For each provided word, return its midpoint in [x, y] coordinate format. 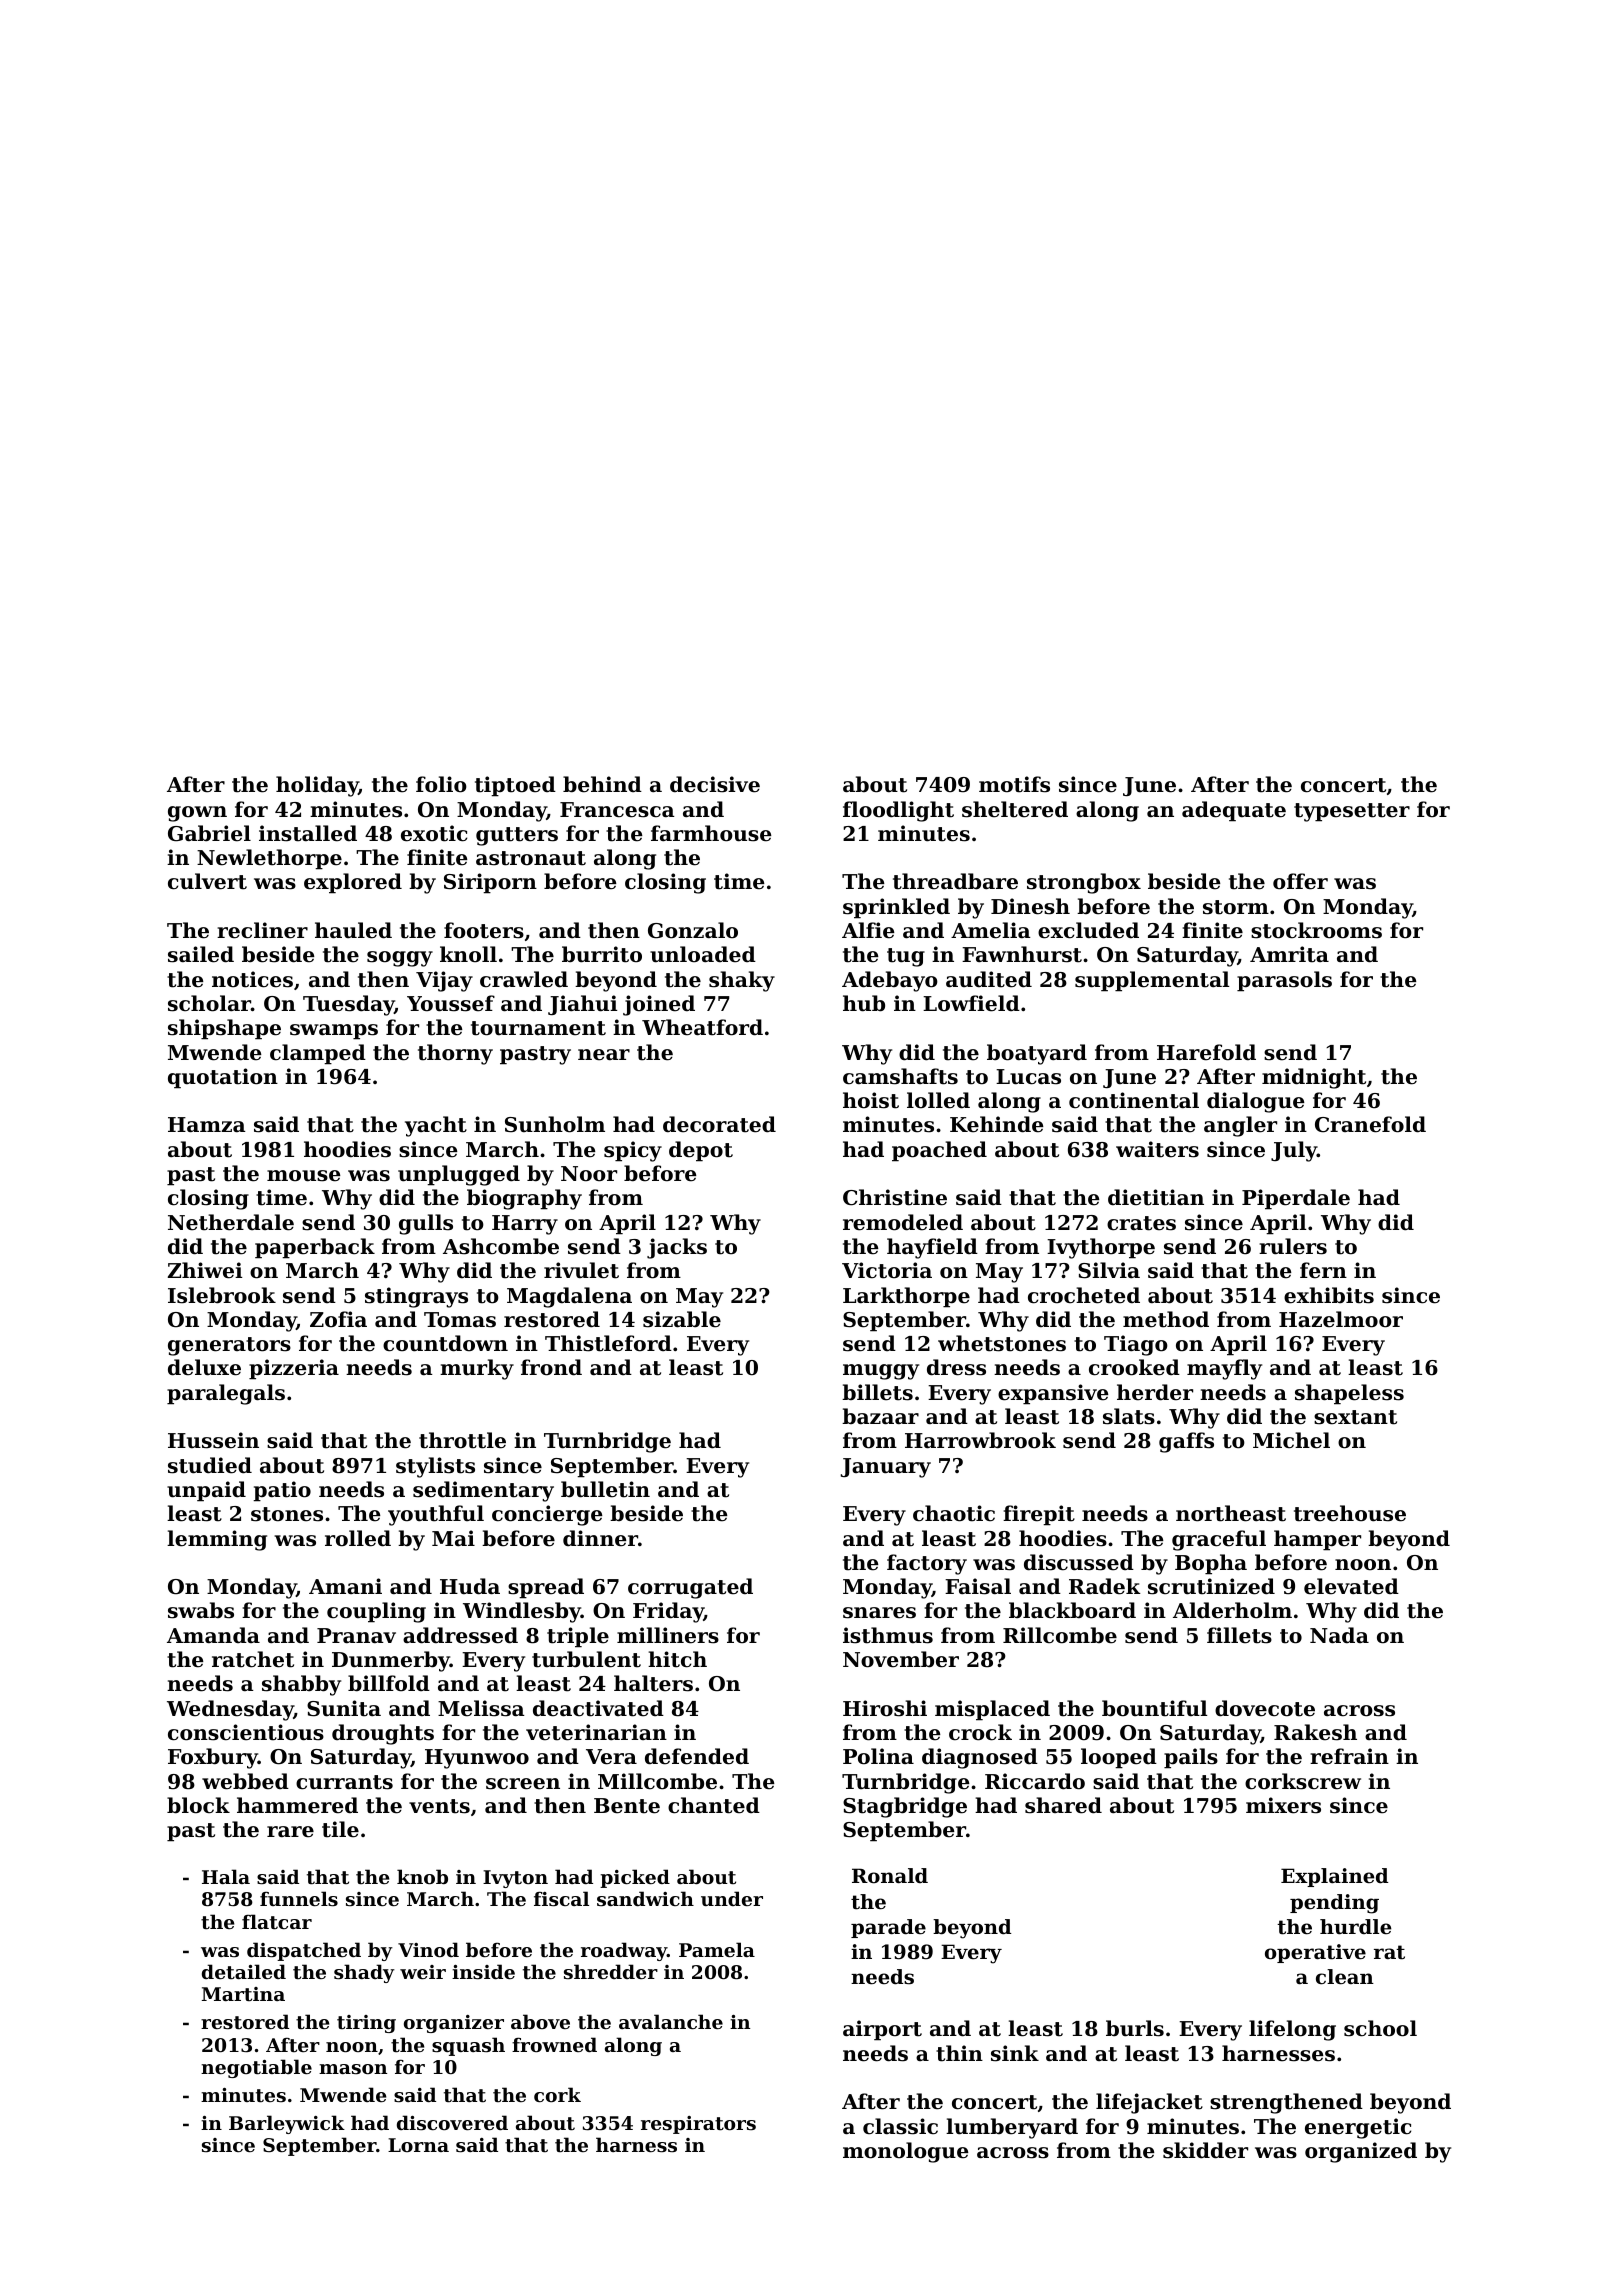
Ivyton [515, 1879]
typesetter [1352, 812]
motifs [1014, 784]
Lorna [418, 2145]
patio [282, 1491]
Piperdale [1296, 1199]
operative [1315, 1953]
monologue [905, 2152]
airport [882, 2030]
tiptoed [515, 786]
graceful [1219, 1540]
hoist [871, 1100]
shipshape [224, 1029]
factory [927, 1564]
